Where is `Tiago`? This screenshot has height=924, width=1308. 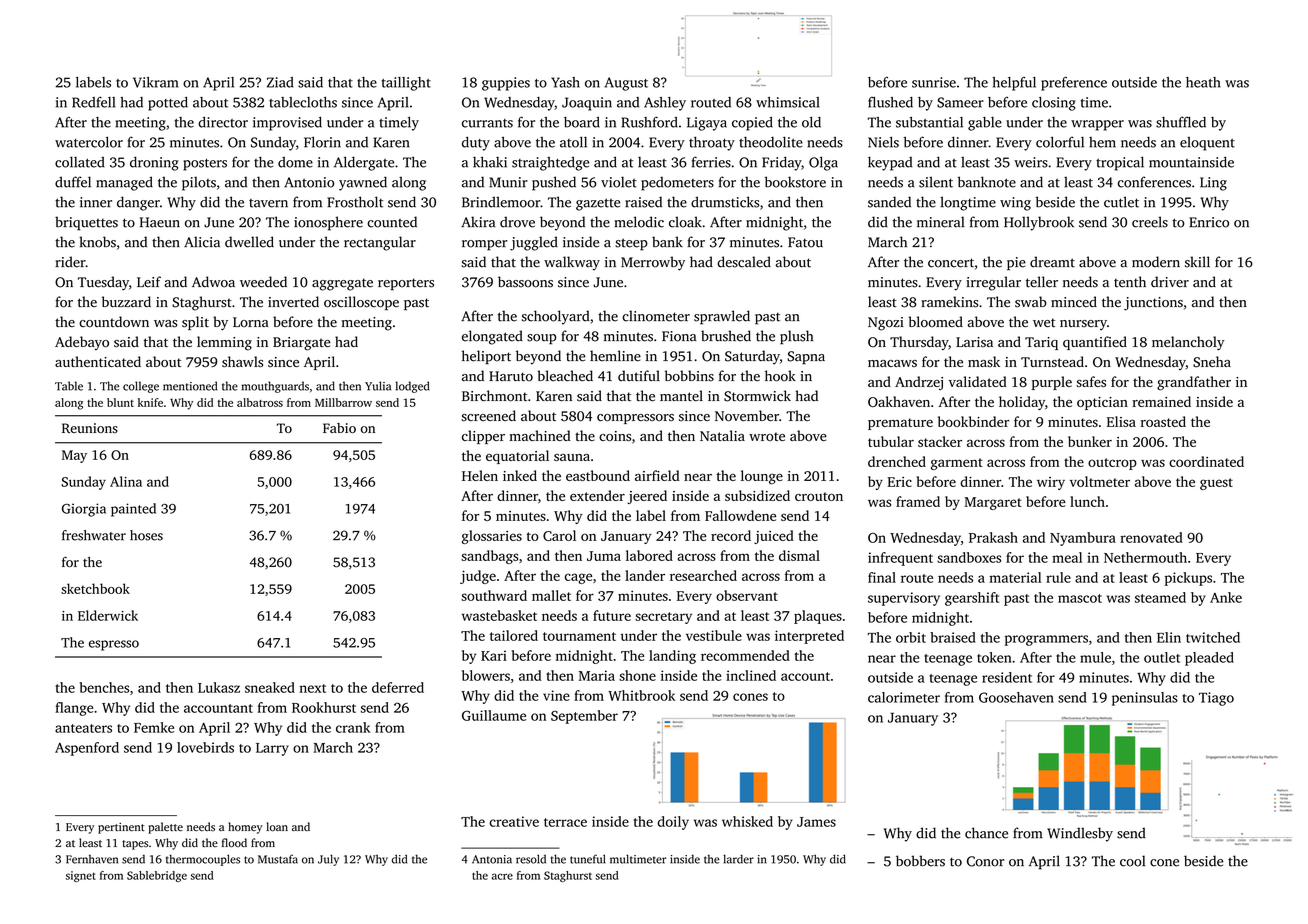
Tiago is located at coordinates (1216, 699).
